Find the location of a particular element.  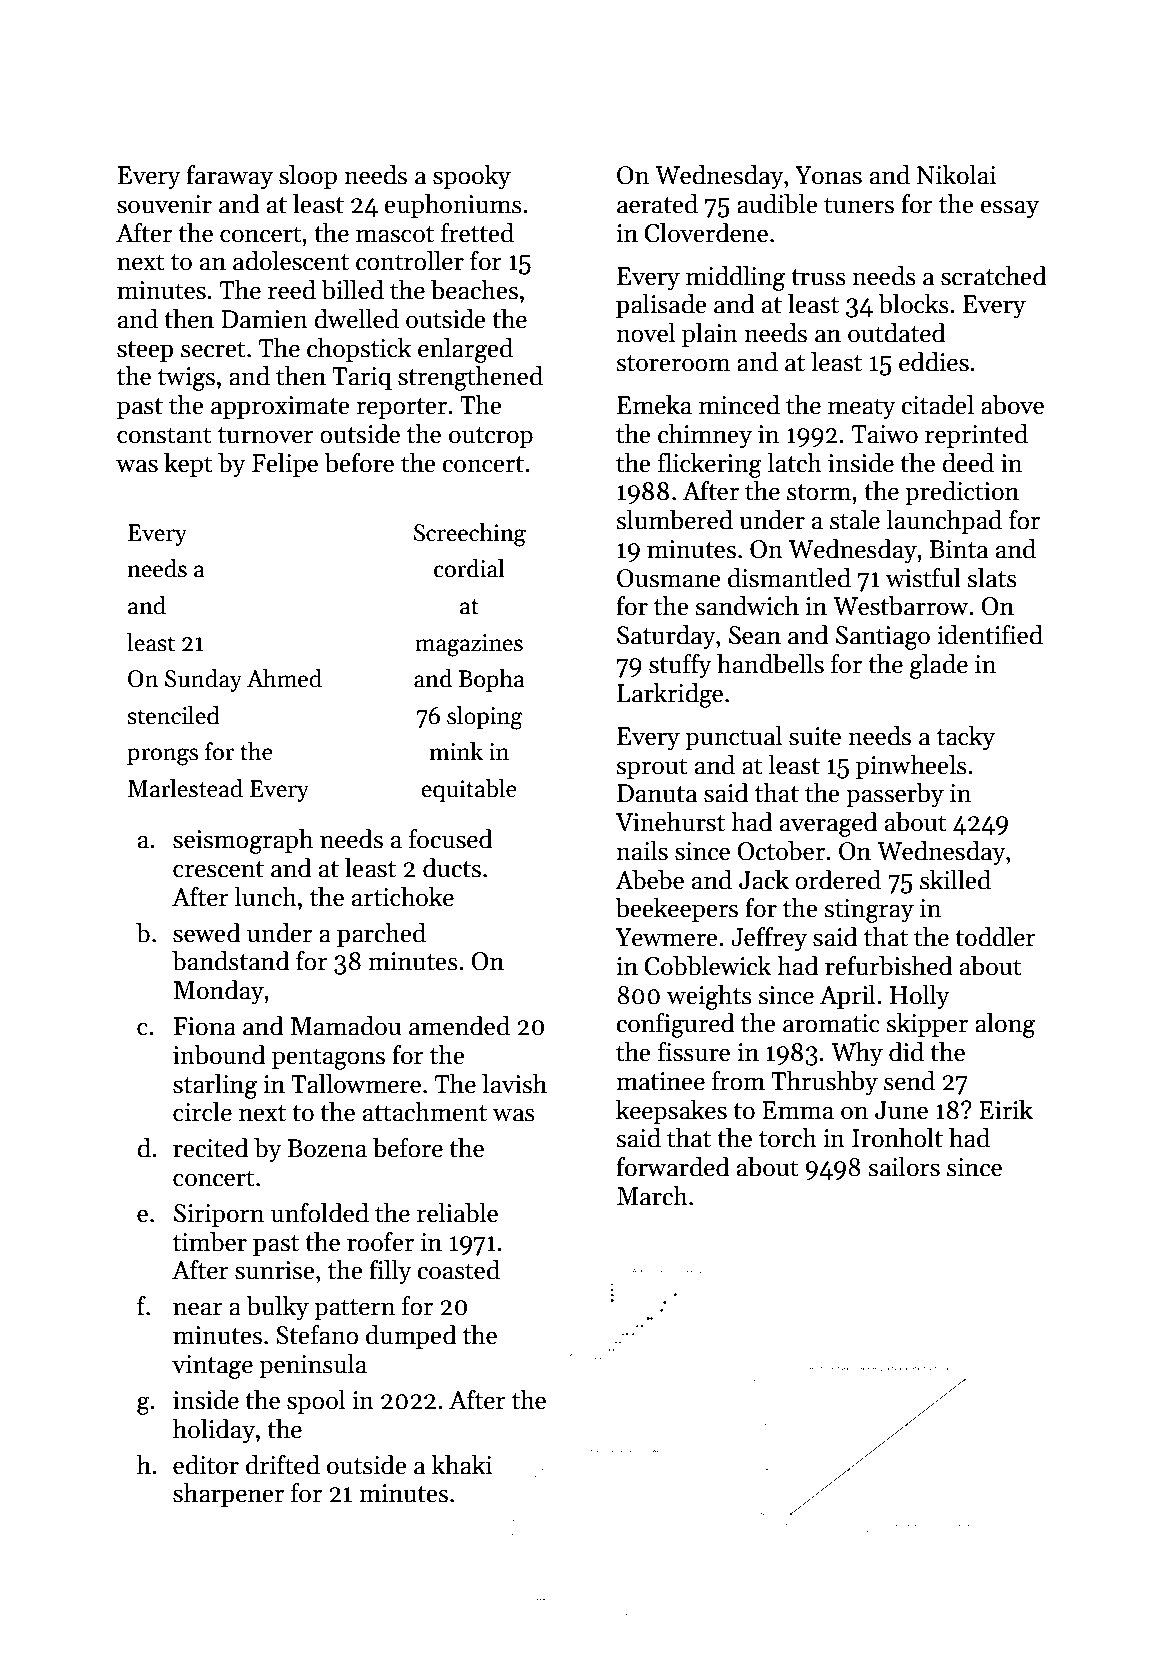

vintage is located at coordinates (212, 1367).
